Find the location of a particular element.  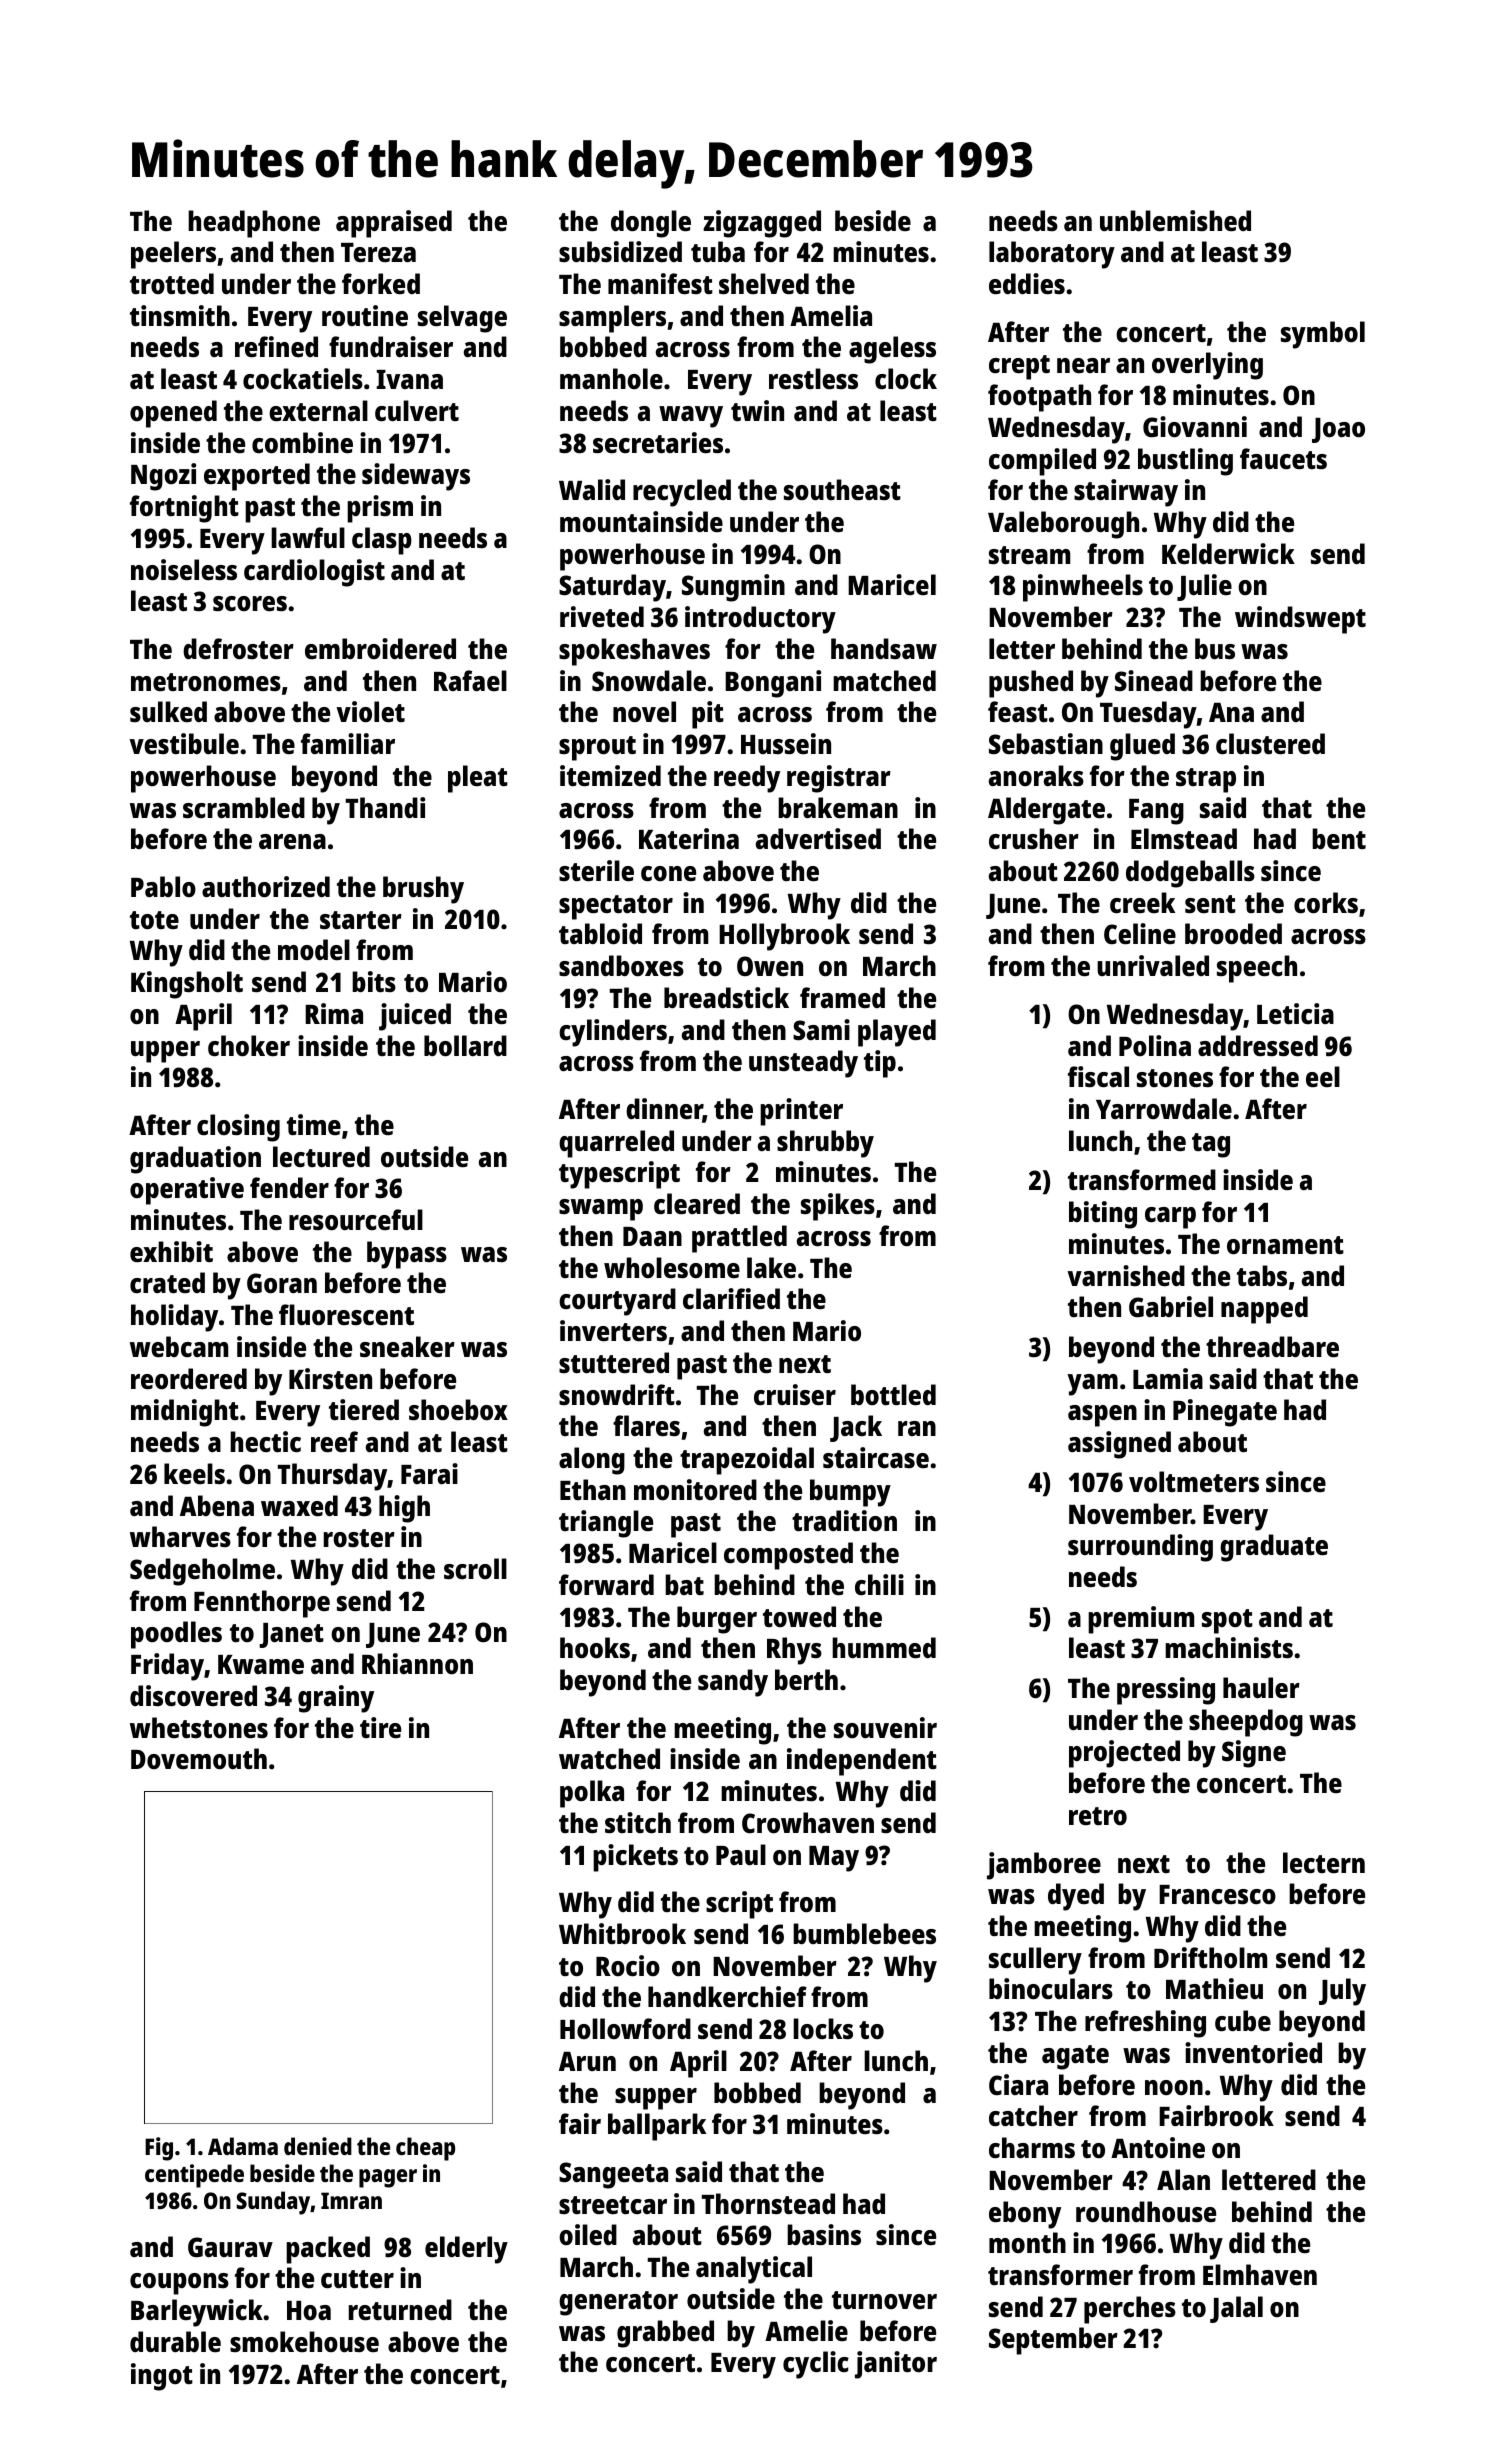

Jalal is located at coordinates (1236, 2309).
